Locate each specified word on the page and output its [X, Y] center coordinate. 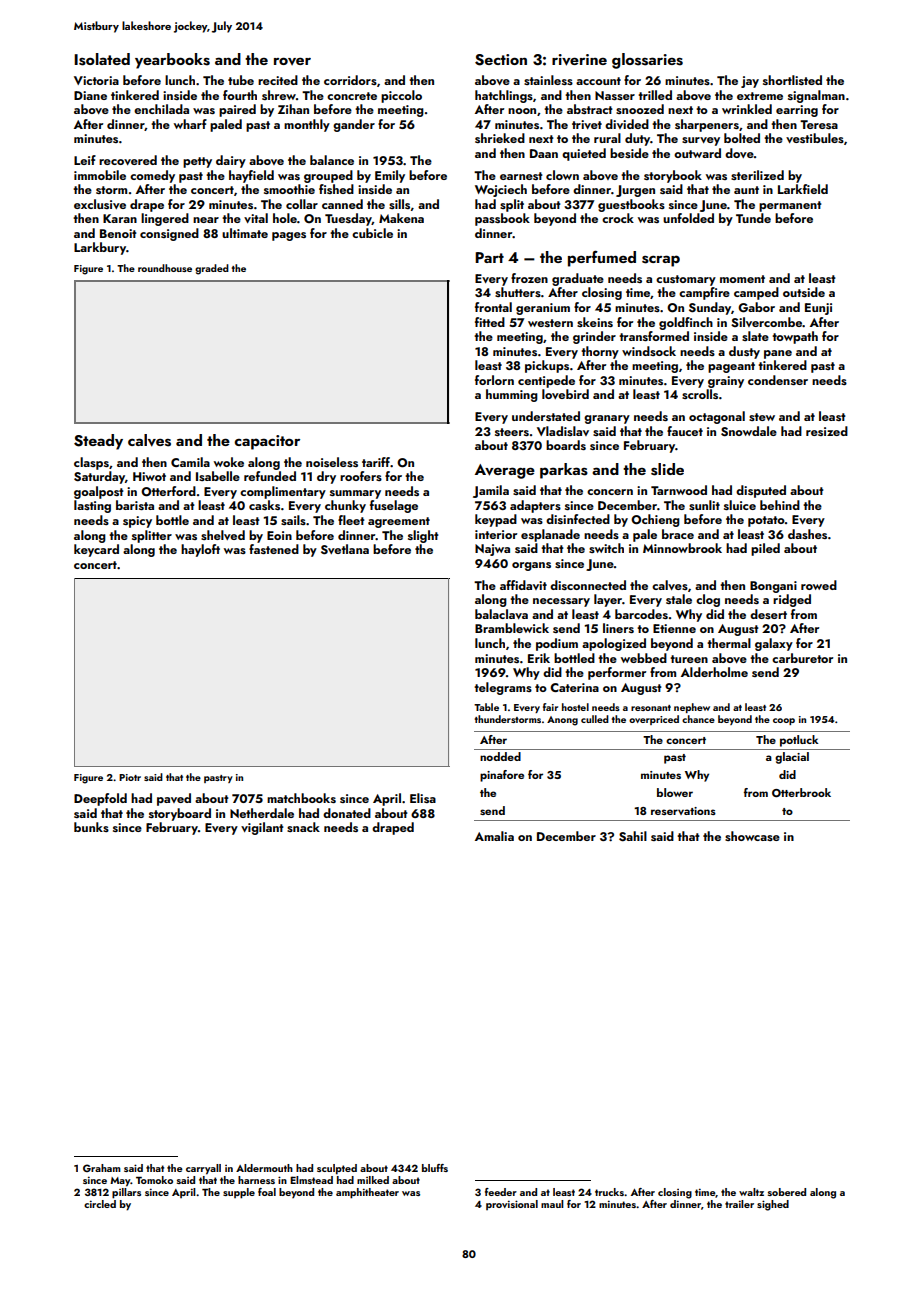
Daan [544, 153]
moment [742, 279]
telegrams [503, 688]
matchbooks [301, 798]
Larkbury [100, 248]
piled [765, 549]
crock [618, 218]
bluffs [435, 1168]
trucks [610, 1192]
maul [552, 1204]
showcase [752, 836]
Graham [102, 1168]
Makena [401, 218]
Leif [85, 160]
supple [239, 1193]
